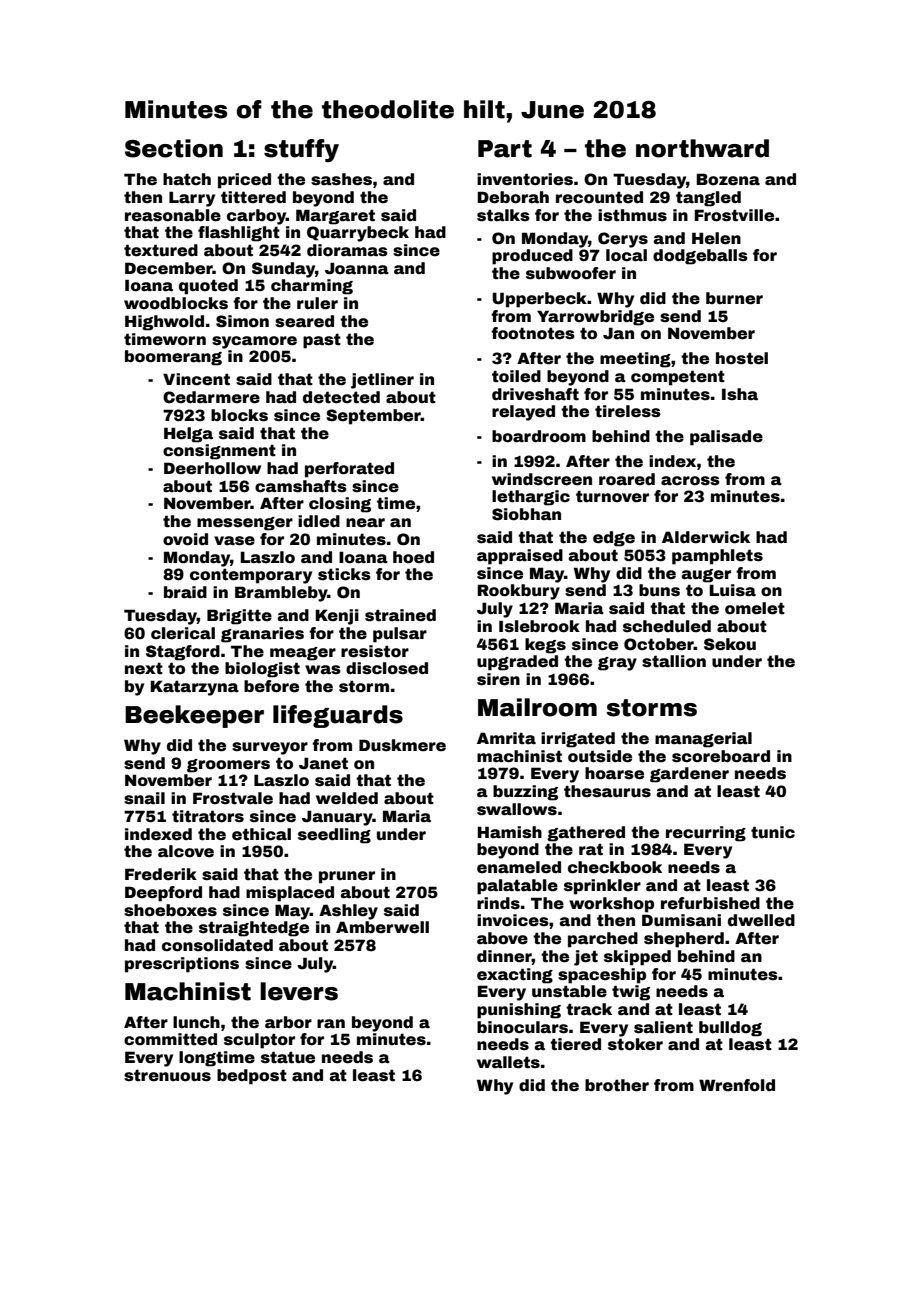  Describe the element at coordinates (208, 287) in the page. I see `quoted` at that location.
